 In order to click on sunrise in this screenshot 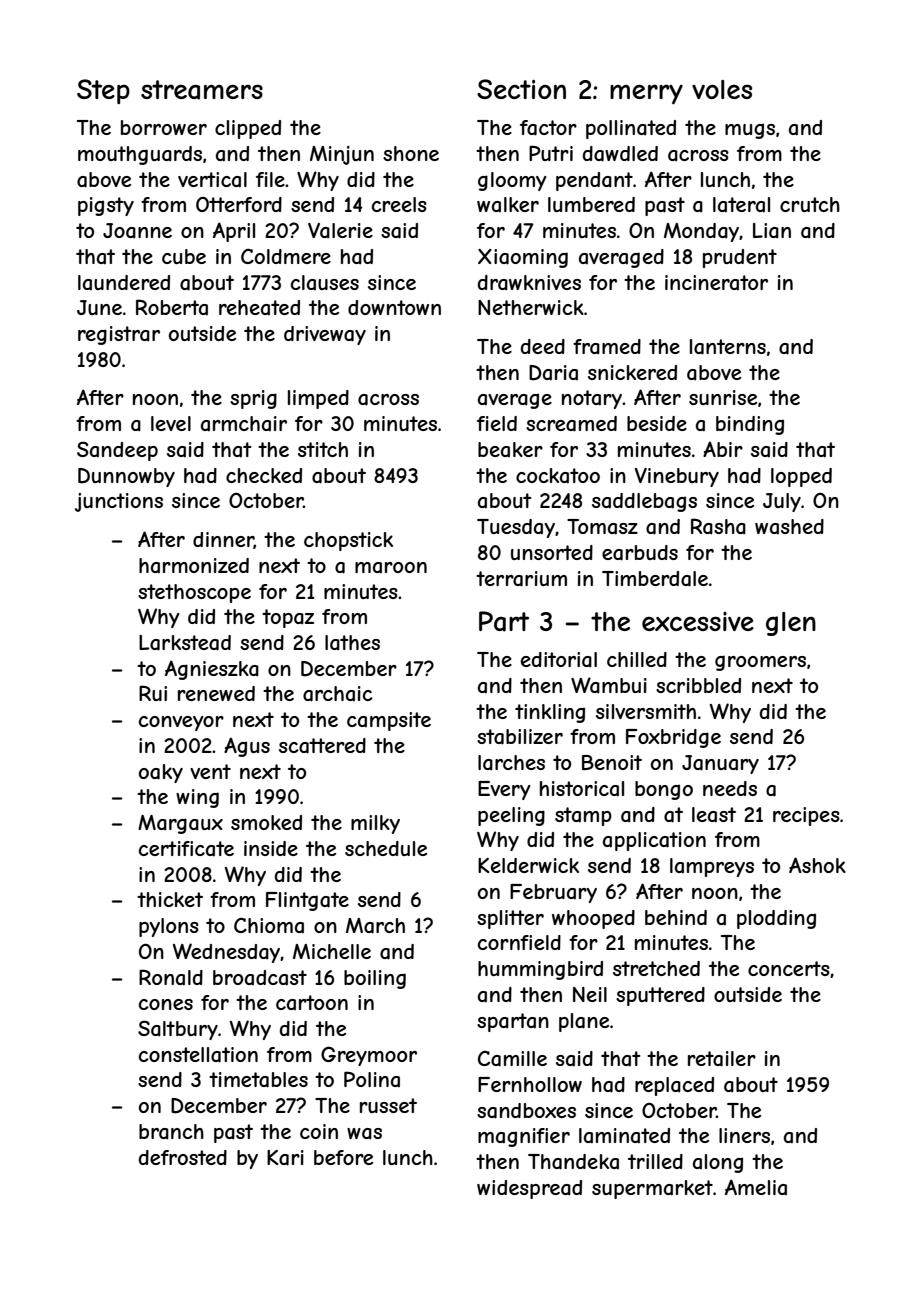, I will do `click(723, 397)`.
